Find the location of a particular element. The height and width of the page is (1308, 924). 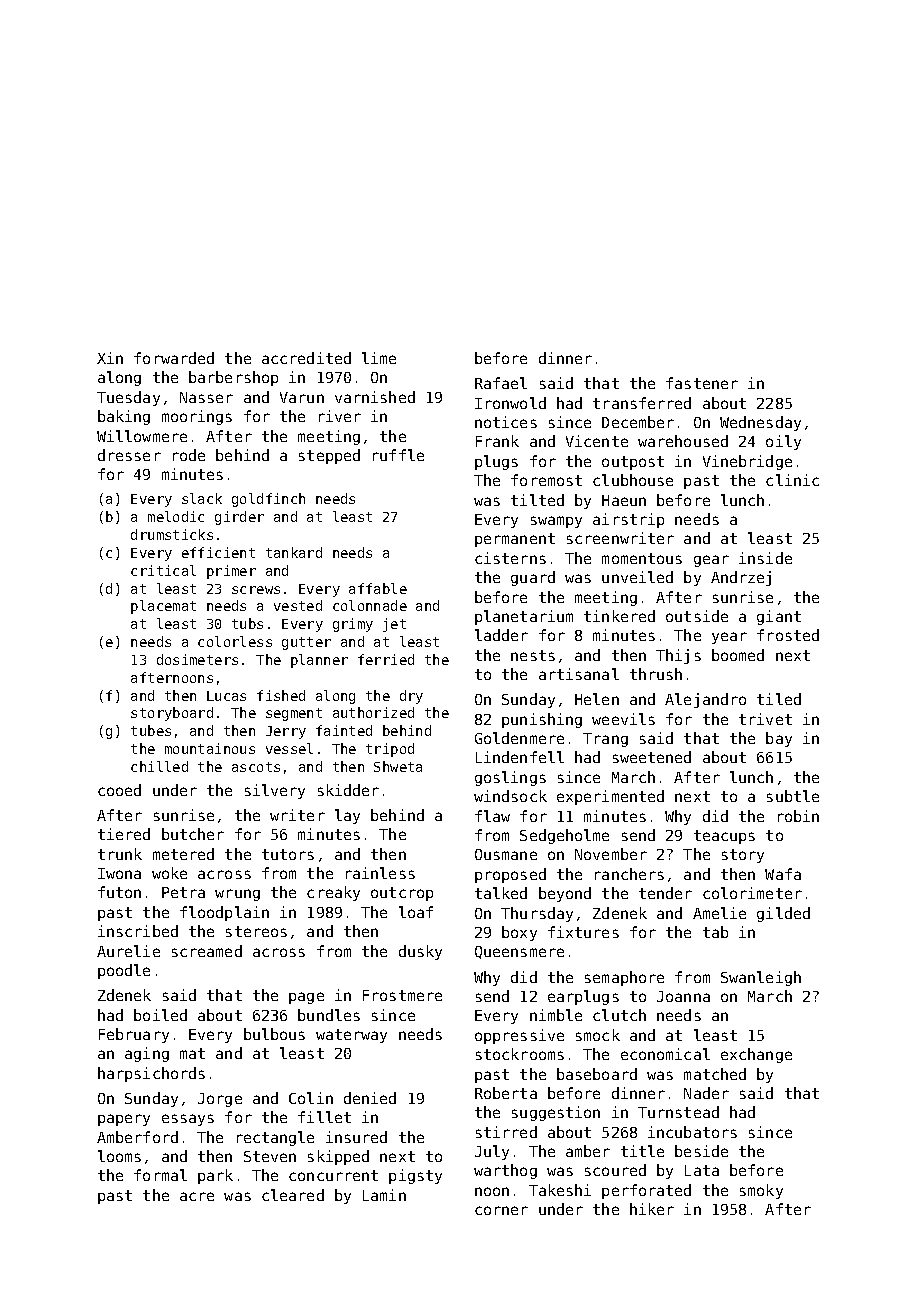

Frostmere is located at coordinates (402, 995).
